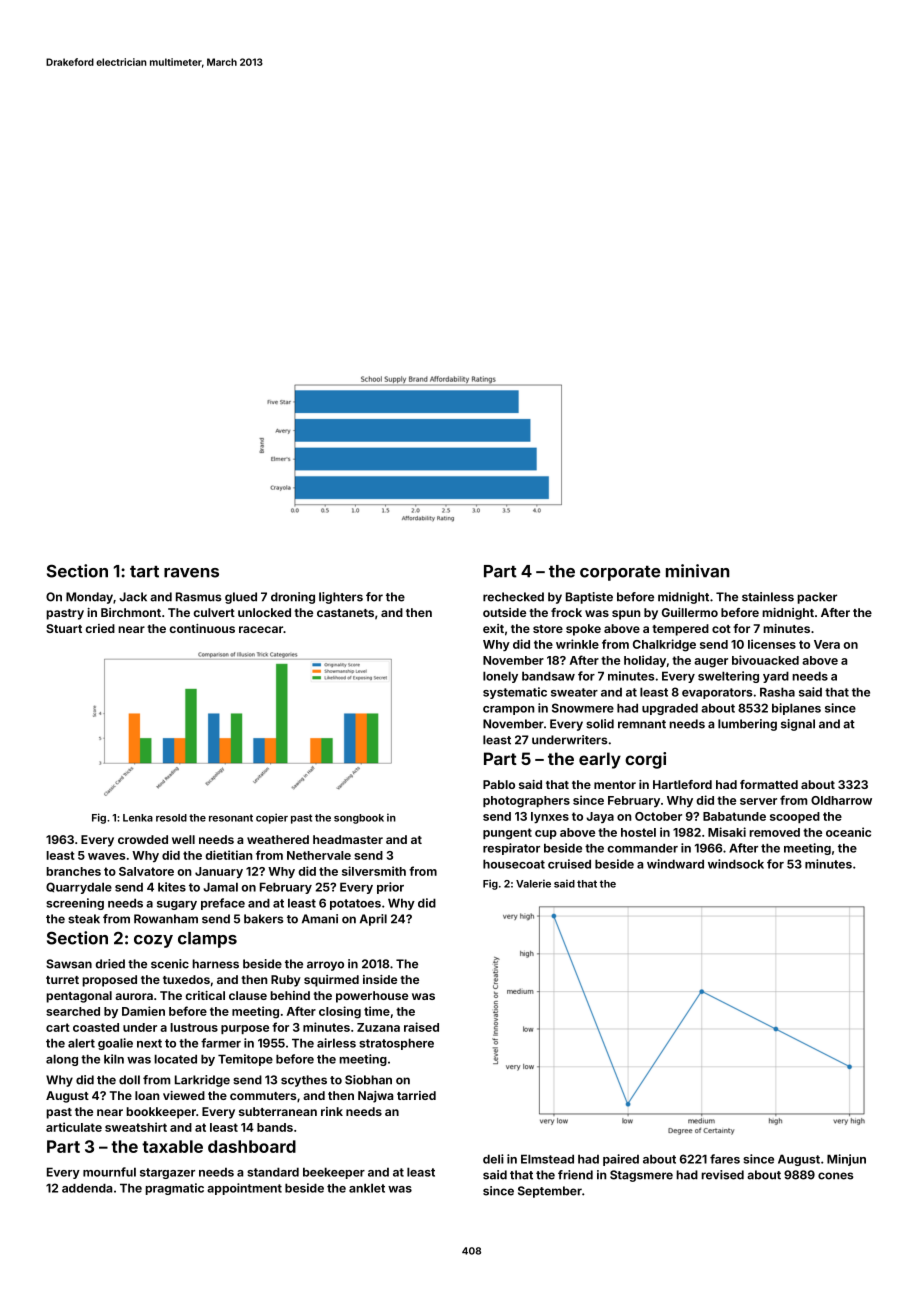 Image resolution: width=924 pixels, height=1308 pixels. Describe the element at coordinates (641, 1176) in the page. I see `Stagsmere` at that location.
